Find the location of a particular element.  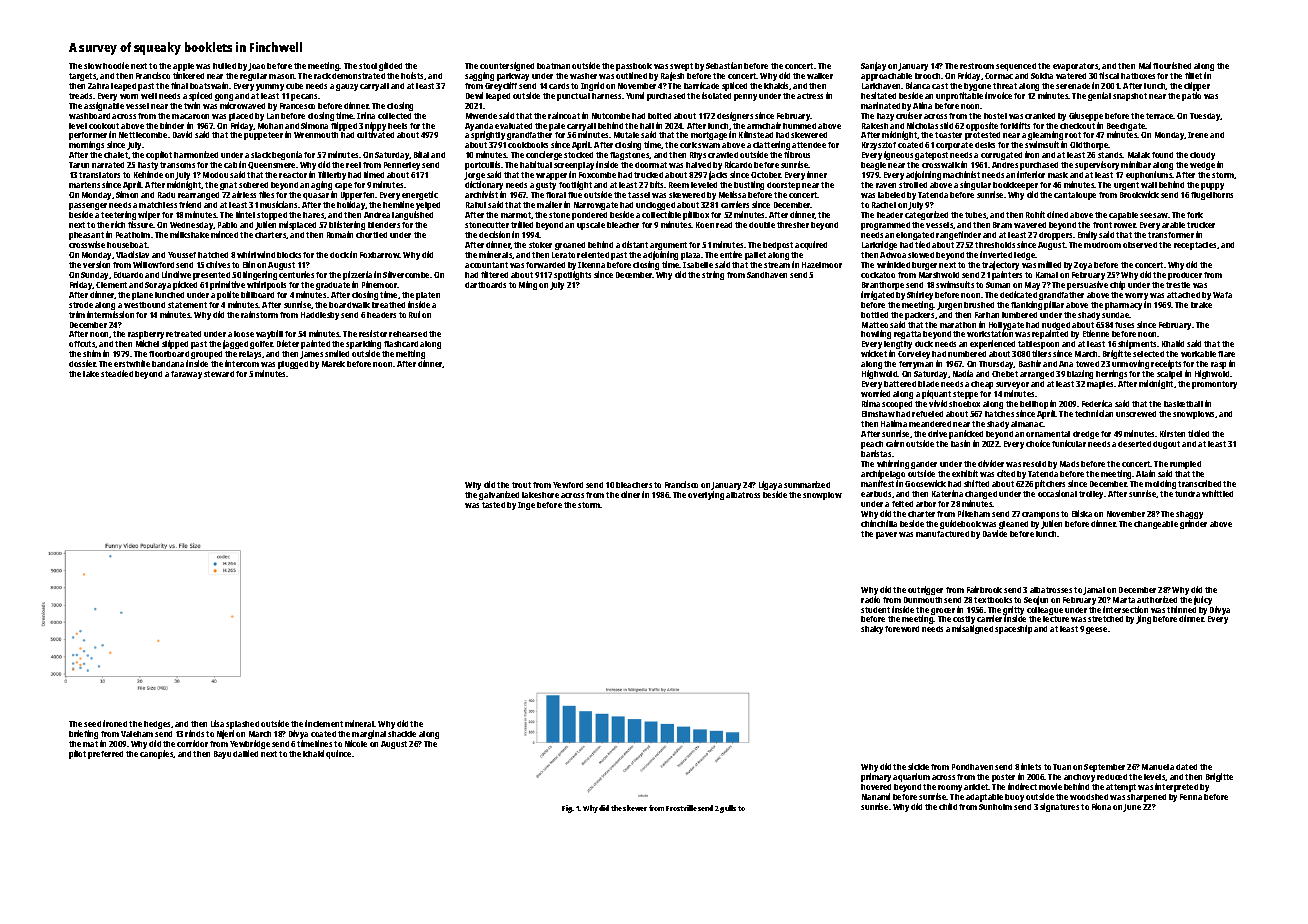

evaporators is located at coordinates (1076, 67).
